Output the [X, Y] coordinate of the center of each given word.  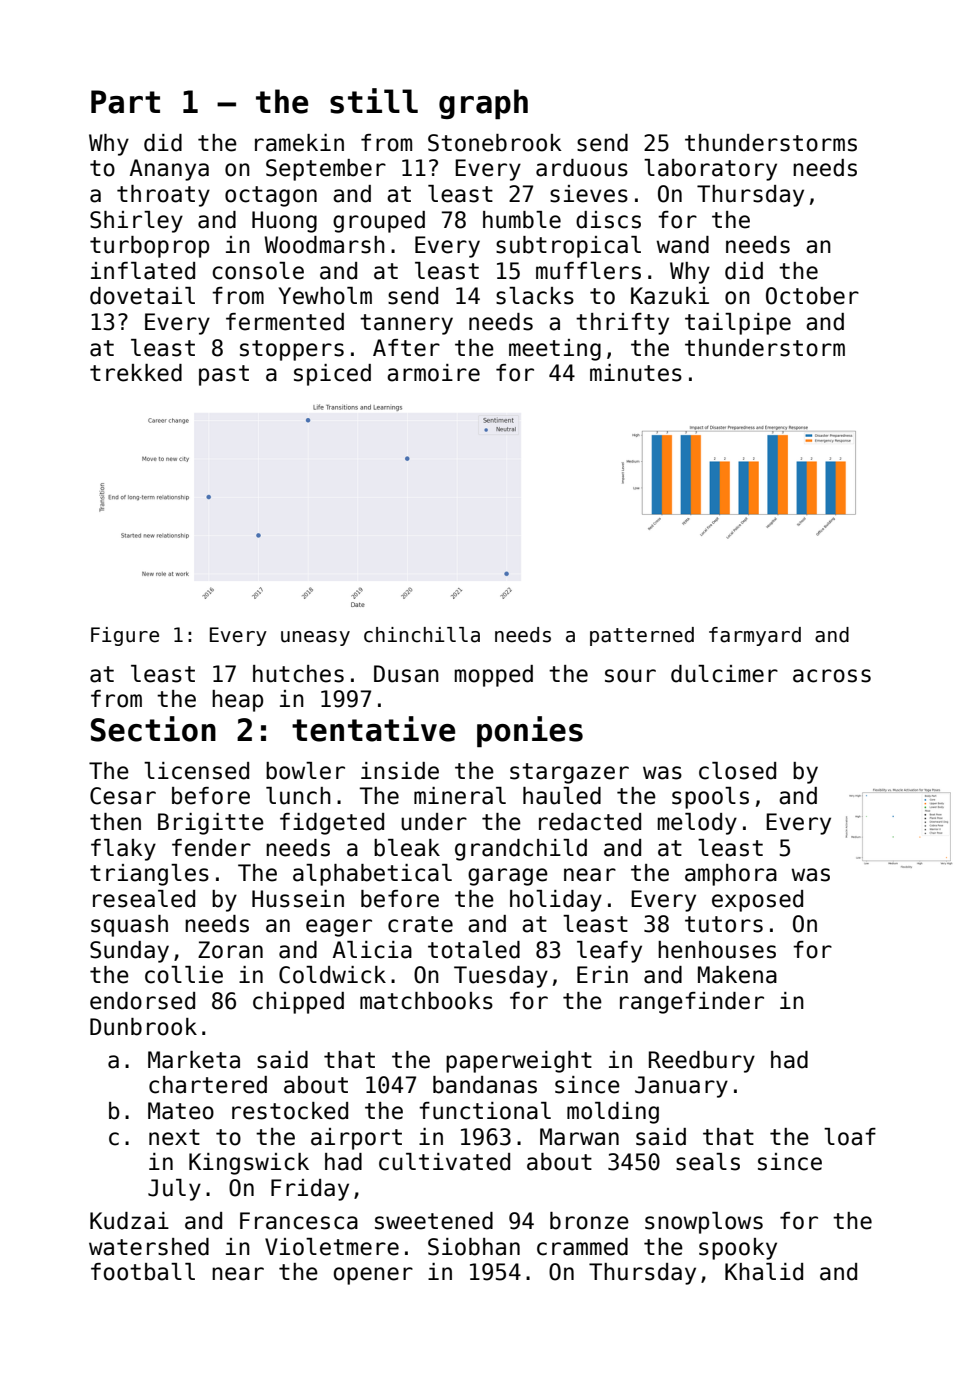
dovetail [142, 296]
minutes [636, 373]
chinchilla [422, 635]
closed [737, 771]
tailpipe [738, 324]
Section [153, 729]
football [143, 1272]
